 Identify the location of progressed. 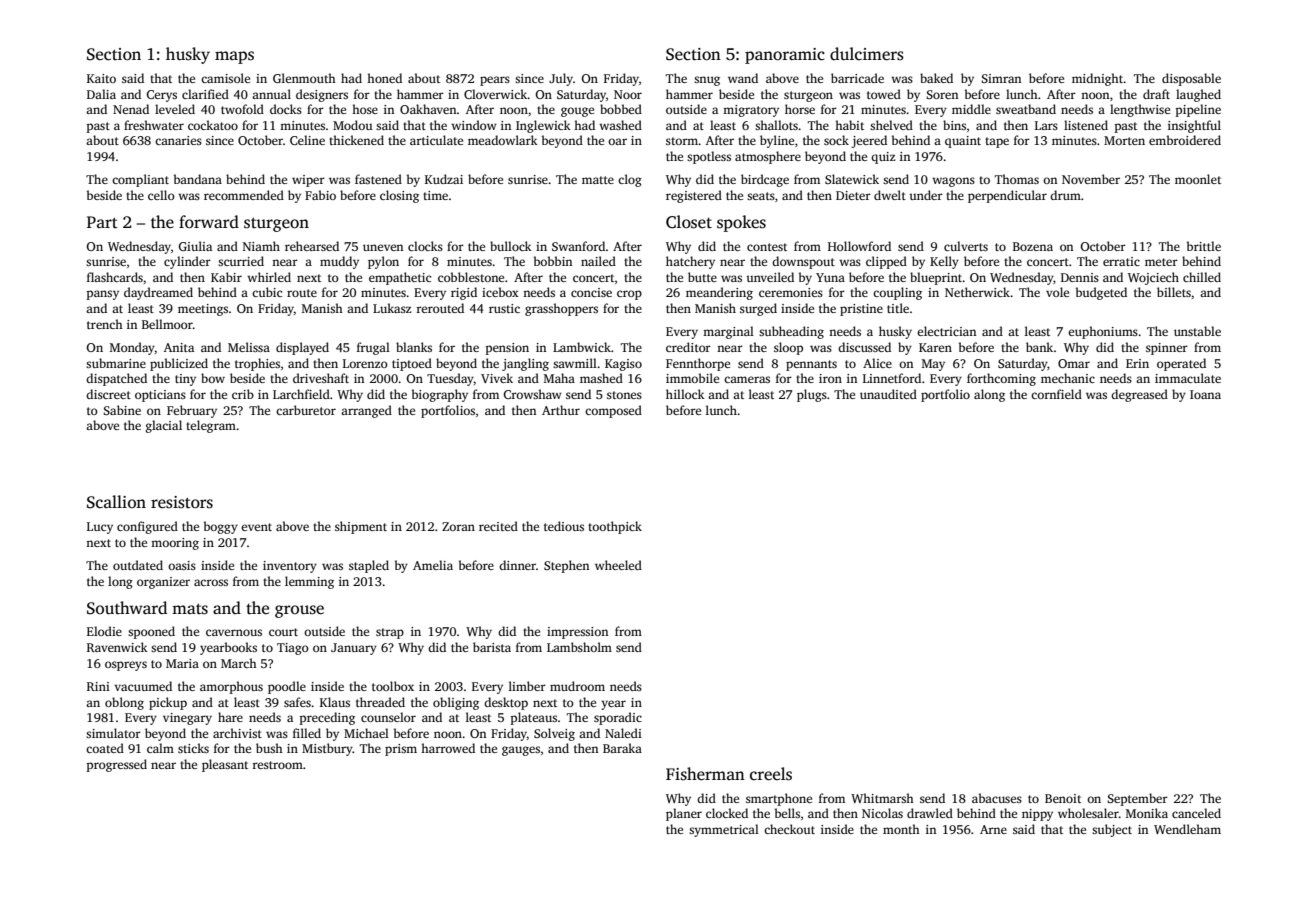
(116, 765).
